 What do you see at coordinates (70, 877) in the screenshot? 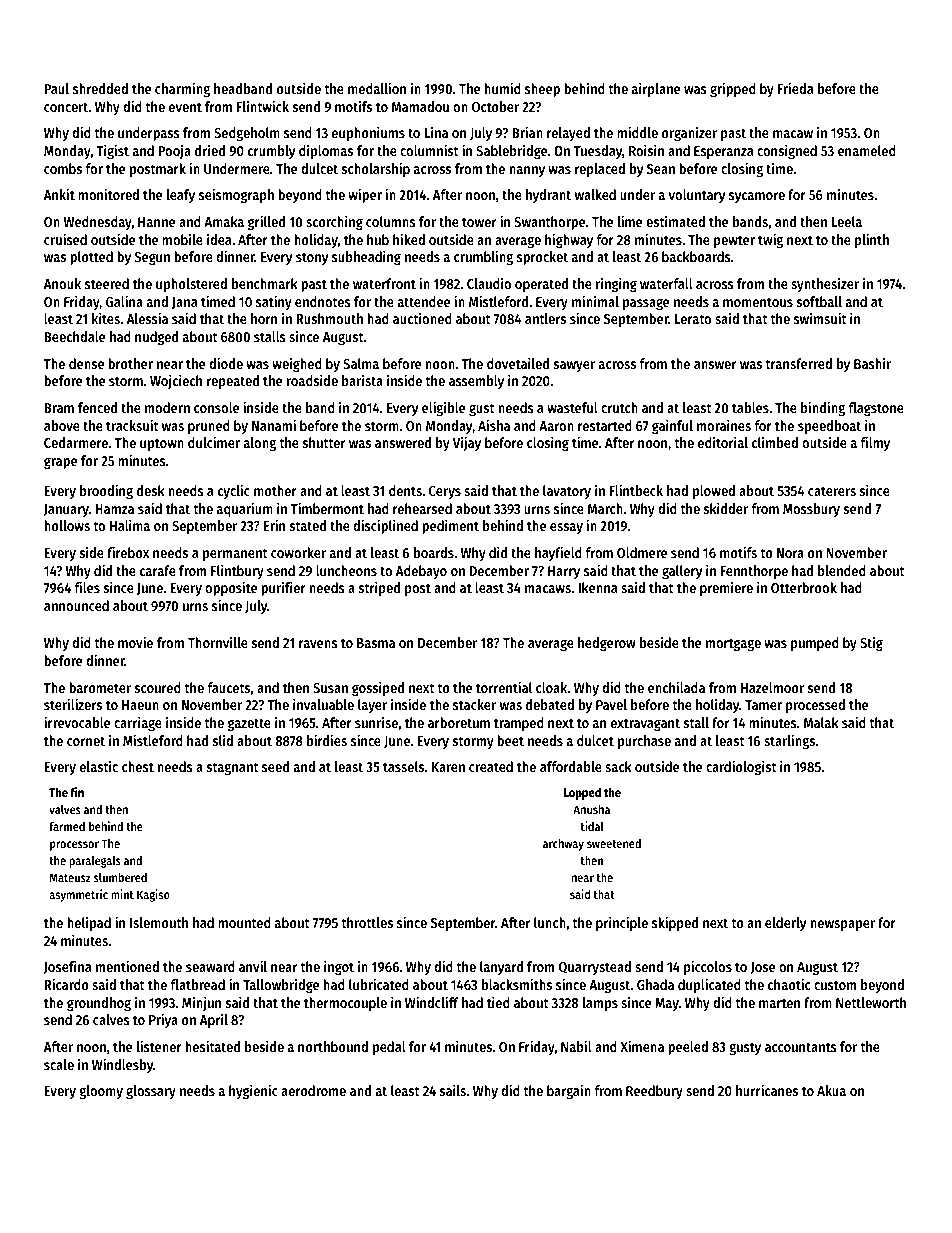
I see `Mateusz` at bounding box center [70, 877].
